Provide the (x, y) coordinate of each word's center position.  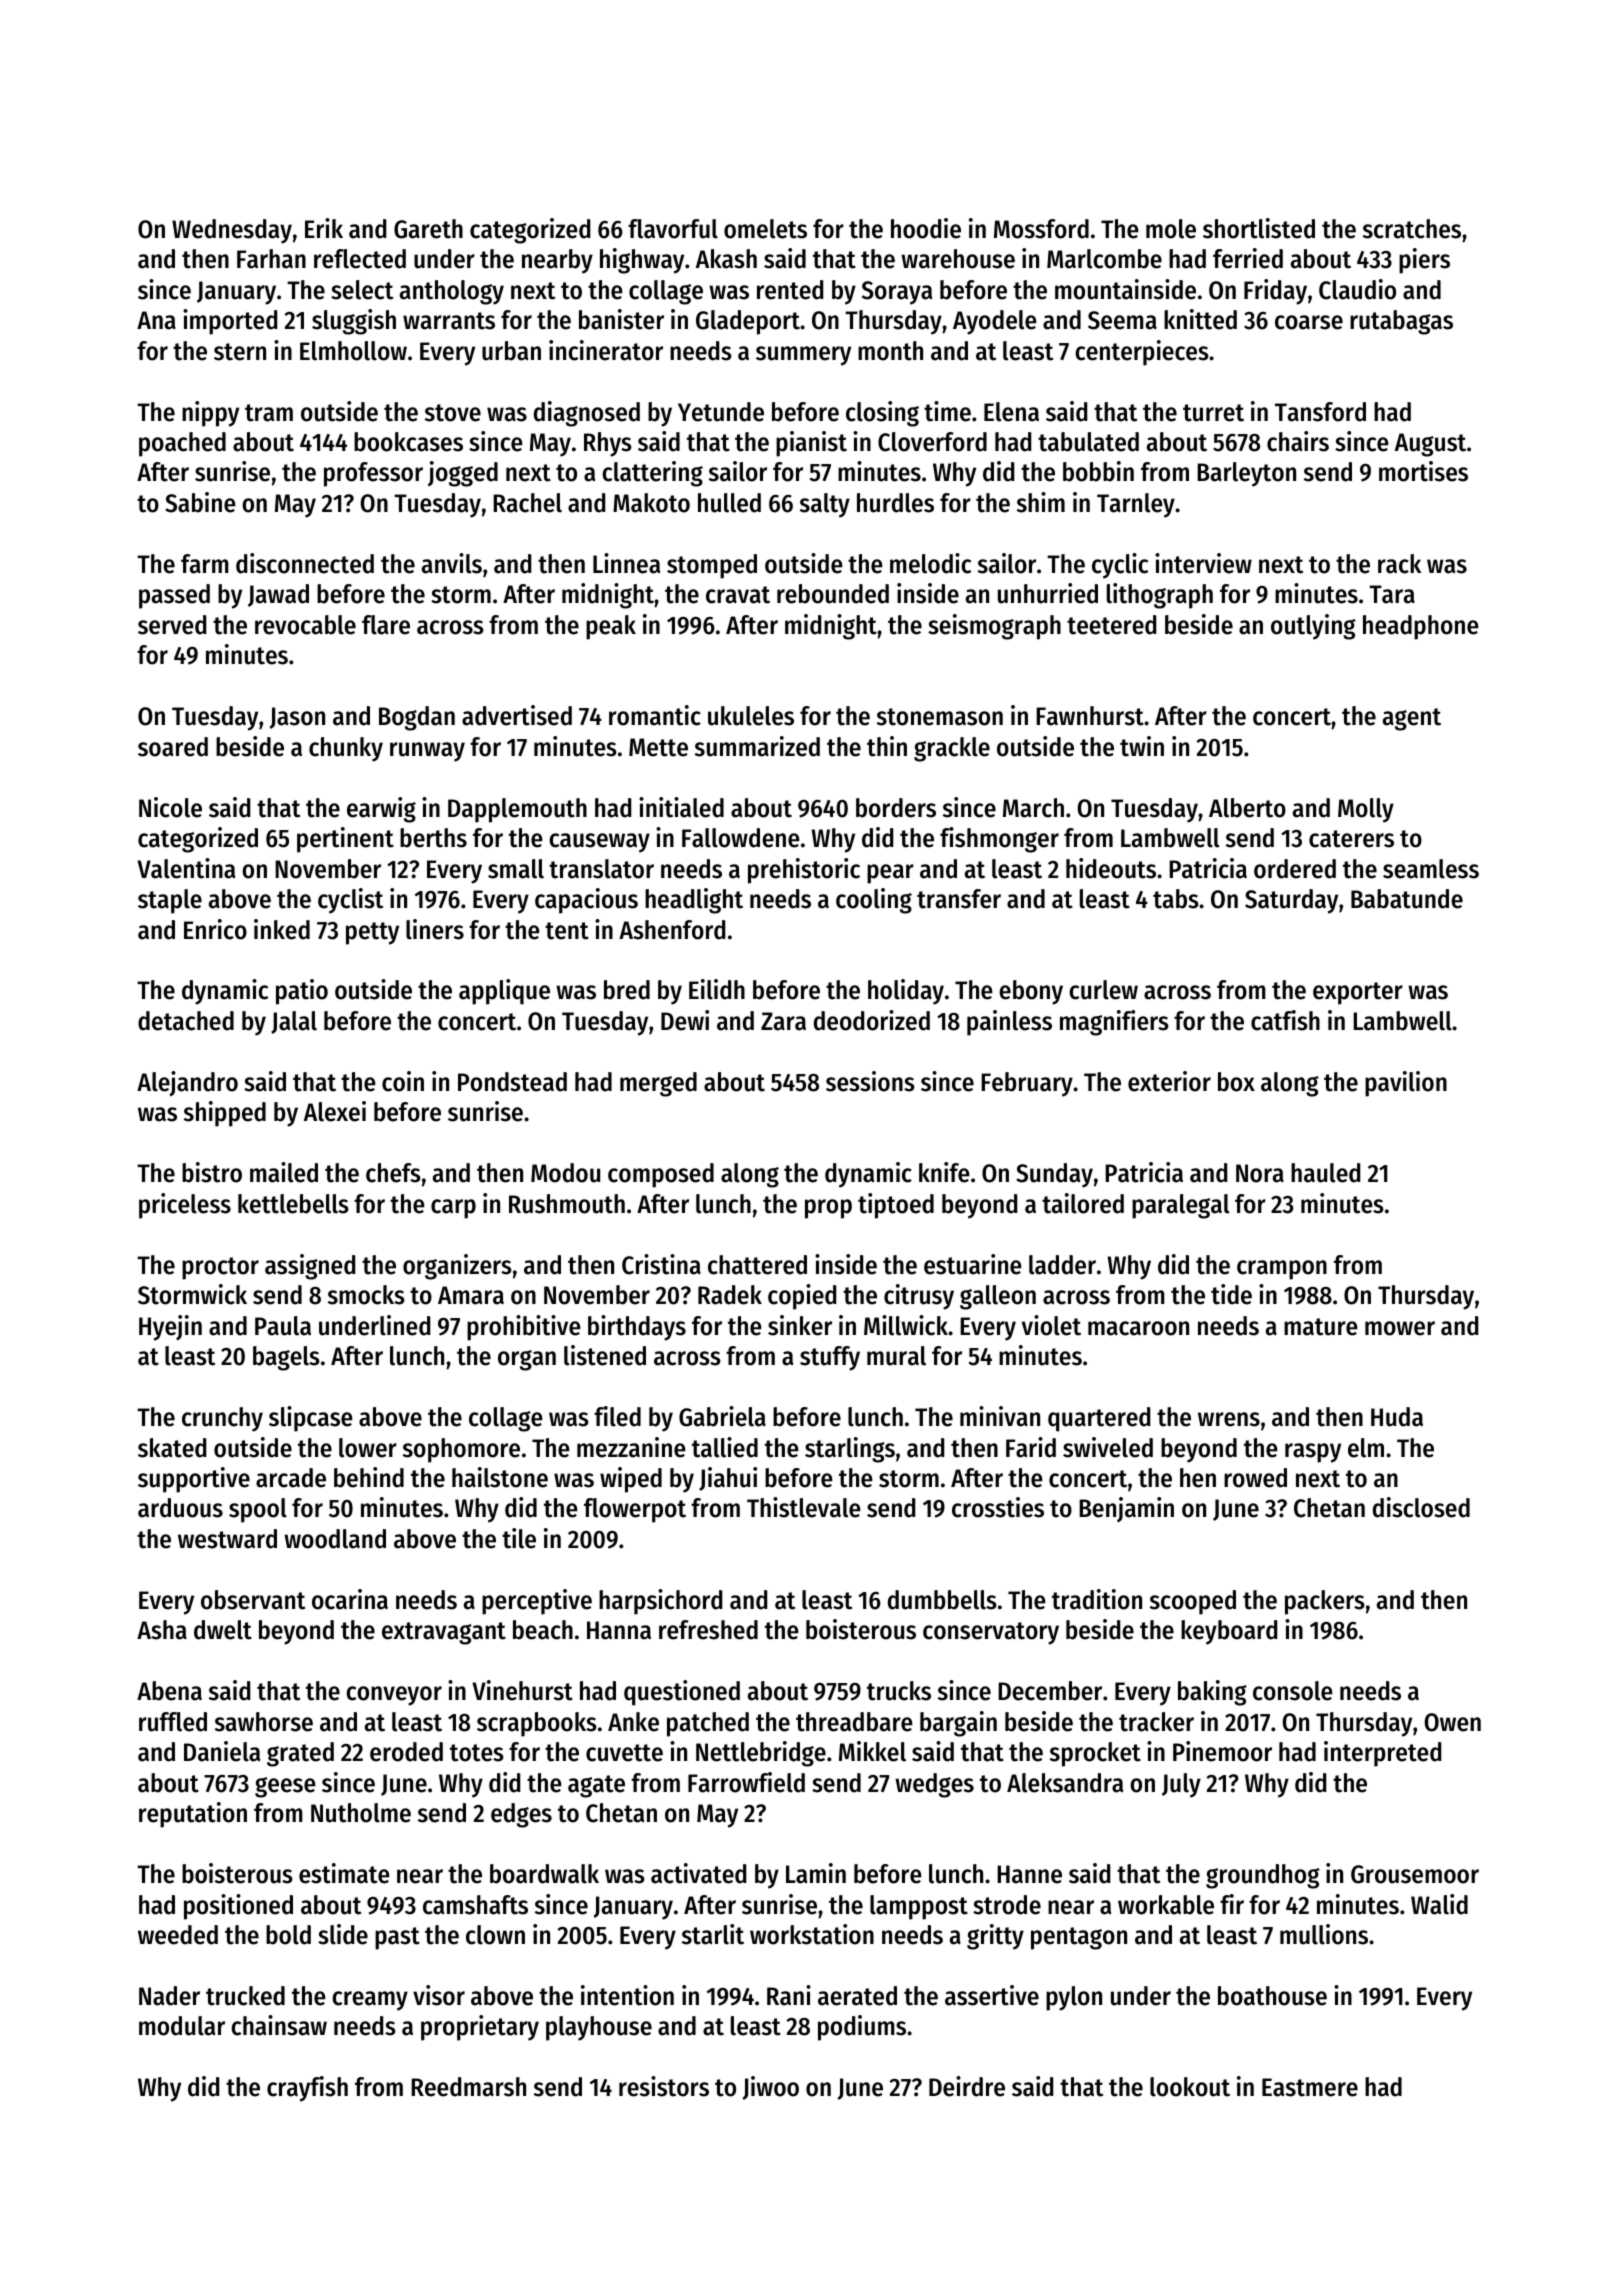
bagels (286, 1358)
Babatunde (1407, 899)
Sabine (200, 502)
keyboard (1229, 1632)
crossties (998, 1507)
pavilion (1406, 1084)
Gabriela (722, 1416)
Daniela (222, 1751)
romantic (655, 715)
